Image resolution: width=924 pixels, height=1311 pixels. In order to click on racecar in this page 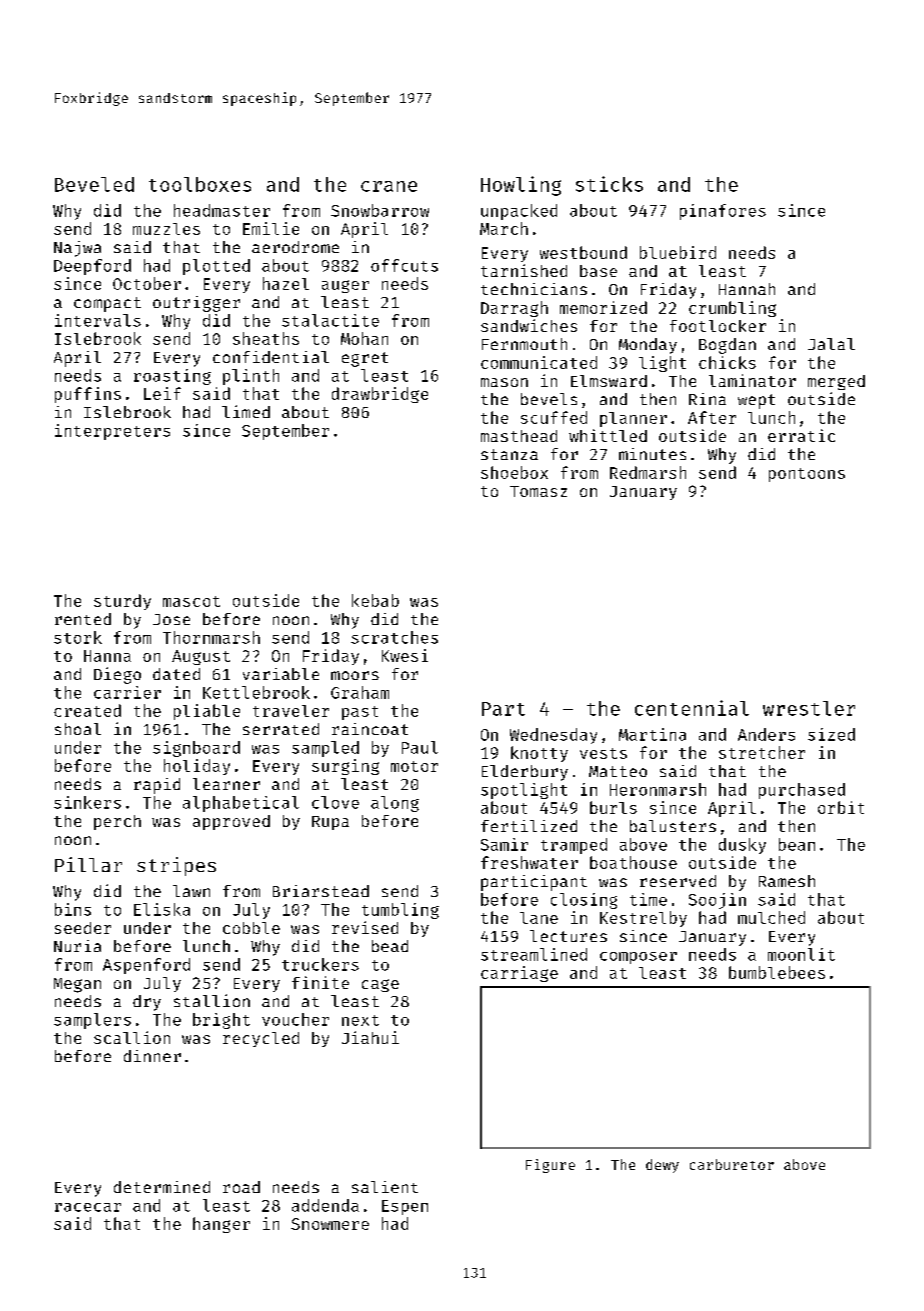, I will do `click(88, 1207)`.
